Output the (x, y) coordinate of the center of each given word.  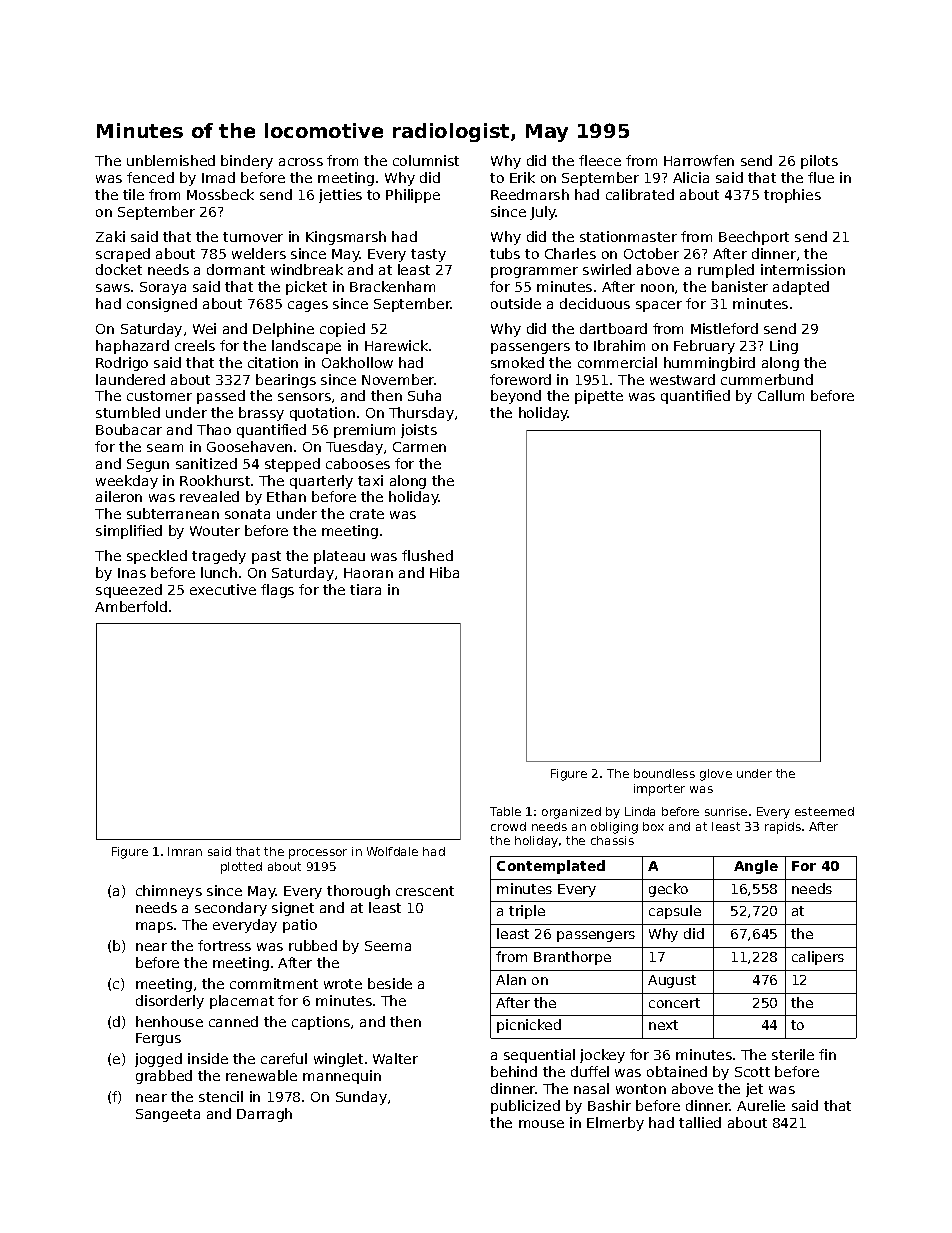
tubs (505, 253)
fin (827, 1054)
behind (514, 1071)
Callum (781, 395)
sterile (793, 1054)
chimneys (169, 892)
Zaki (110, 236)
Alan (511, 979)
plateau (339, 557)
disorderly (170, 1002)
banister (740, 286)
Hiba (444, 572)
